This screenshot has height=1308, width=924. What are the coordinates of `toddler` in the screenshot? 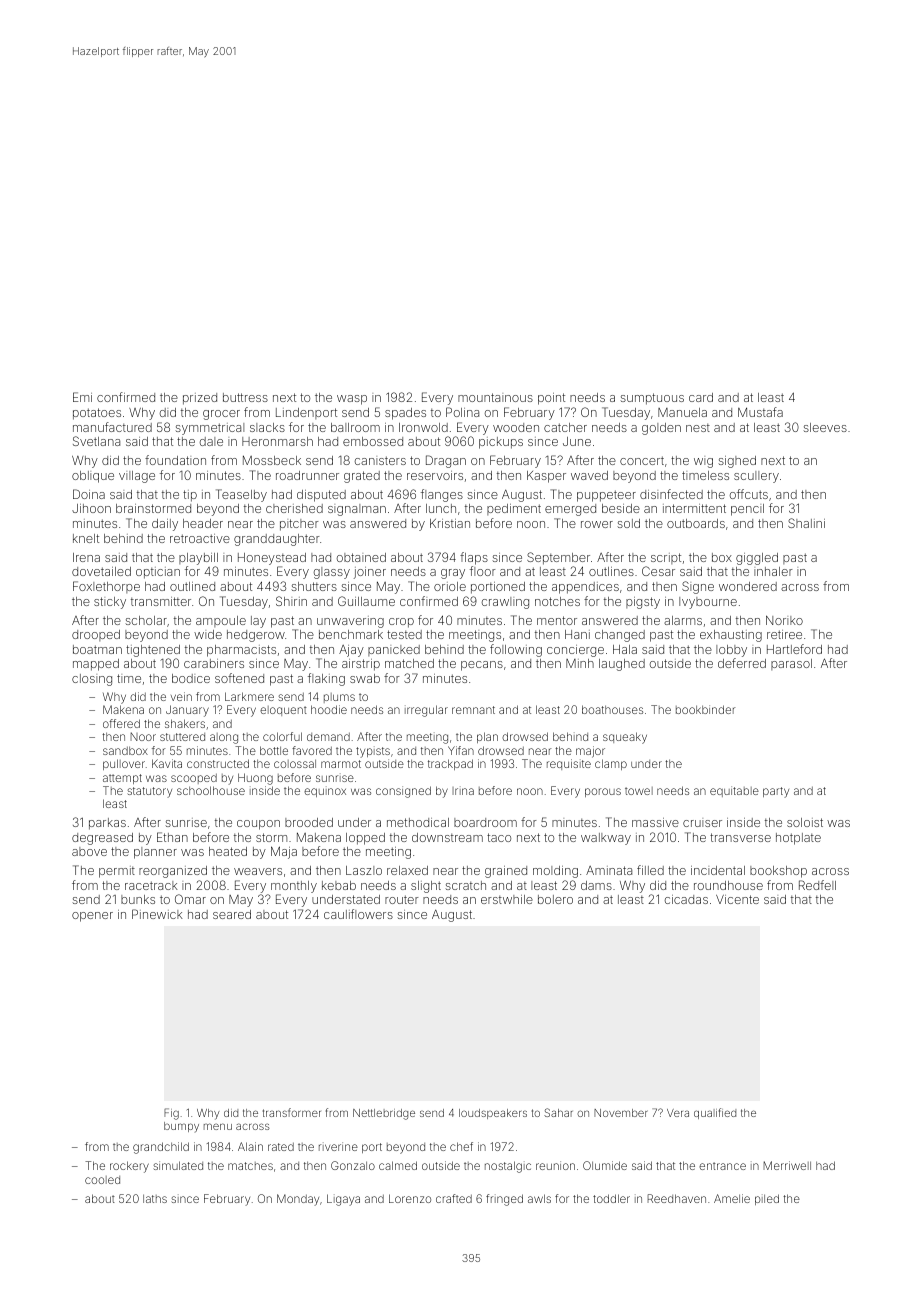 It's located at (611, 1198).
